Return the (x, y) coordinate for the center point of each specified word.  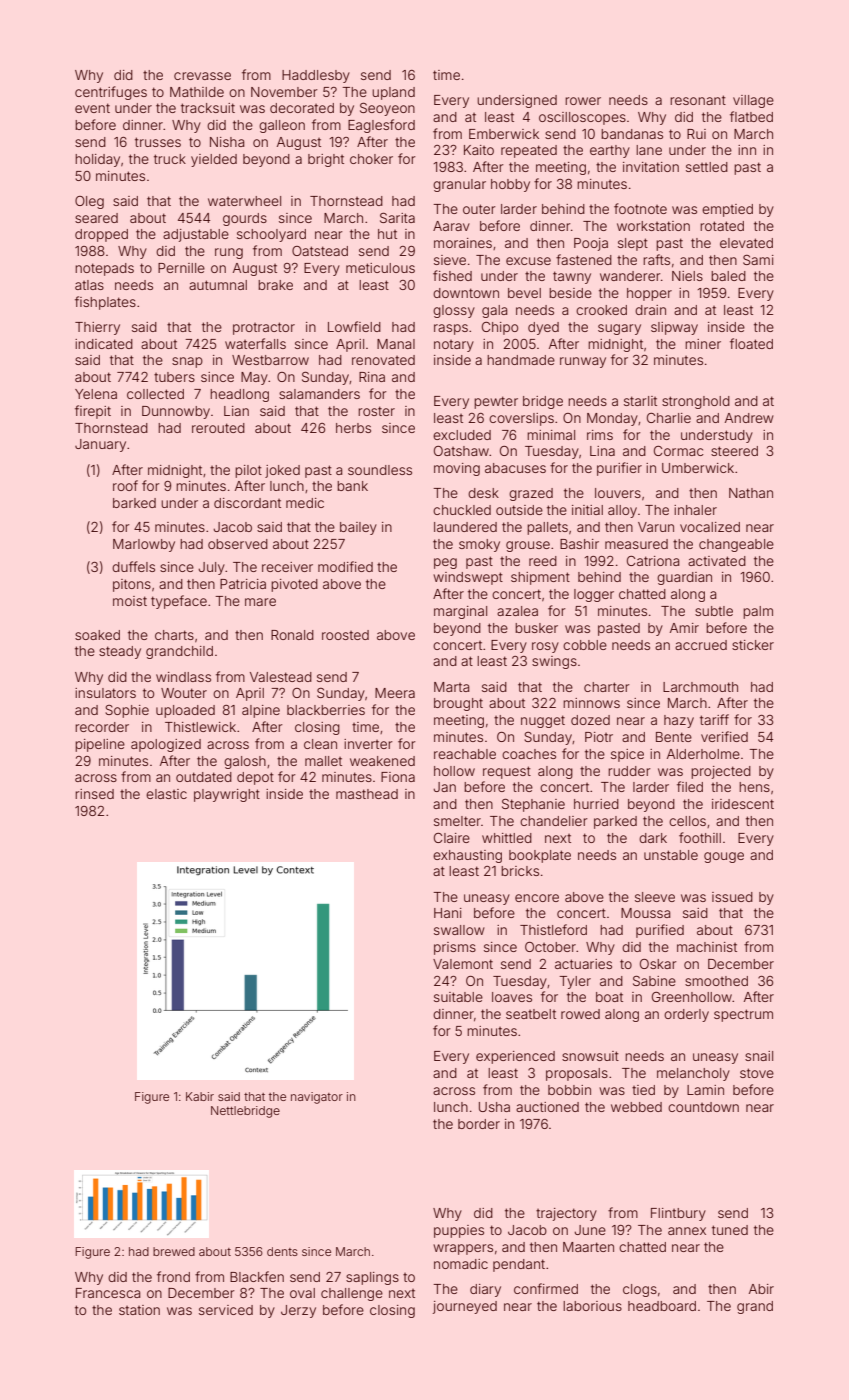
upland (393, 93)
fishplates (105, 303)
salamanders (319, 394)
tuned (730, 1230)
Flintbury (678, 1214)
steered (734, 451)
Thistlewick (200, 727)
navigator (317, 1098)
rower (583, 101)
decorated (302, 108)
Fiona (398, 777)
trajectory (566, 1214)
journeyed (465, 1307)
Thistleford (553, 929)
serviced (226, 1310)
